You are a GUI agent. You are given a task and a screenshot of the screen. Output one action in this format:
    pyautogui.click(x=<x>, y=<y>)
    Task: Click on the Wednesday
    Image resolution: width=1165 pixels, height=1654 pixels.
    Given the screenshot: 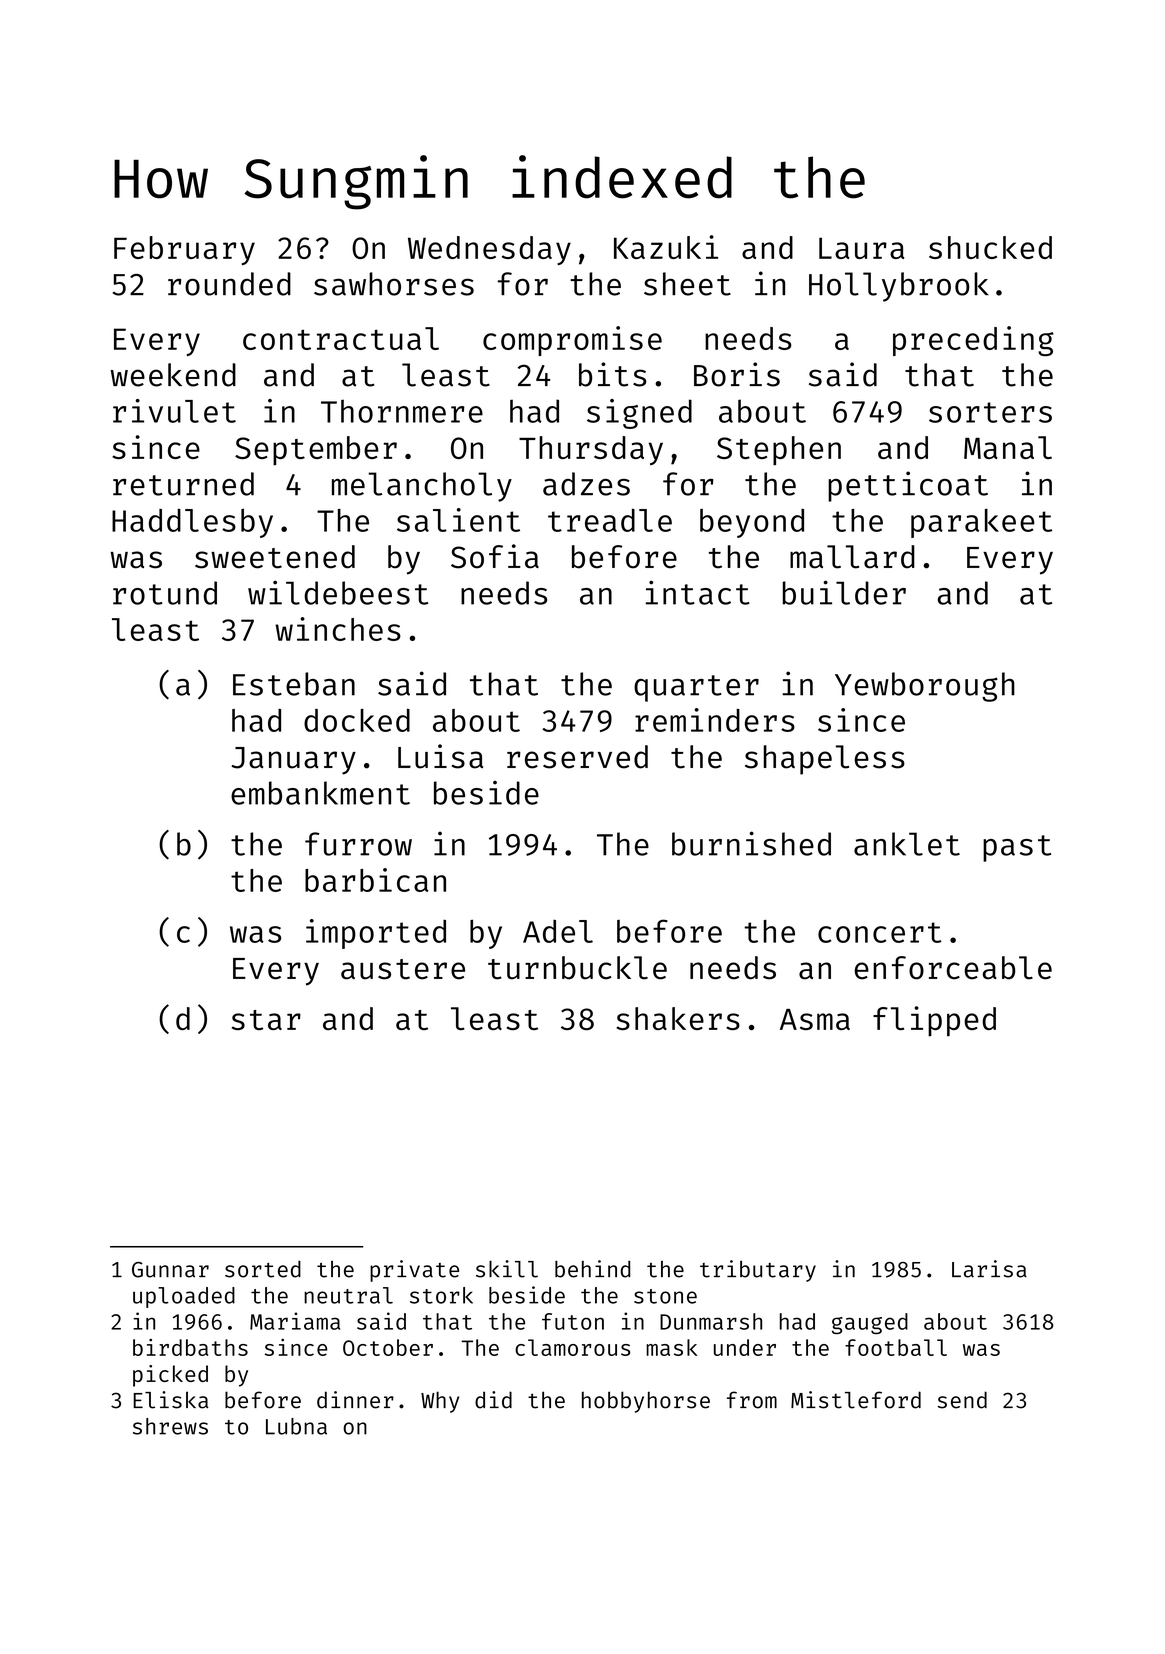 What is the action you would take?
    pyautogui.click(x=489, y=250)
